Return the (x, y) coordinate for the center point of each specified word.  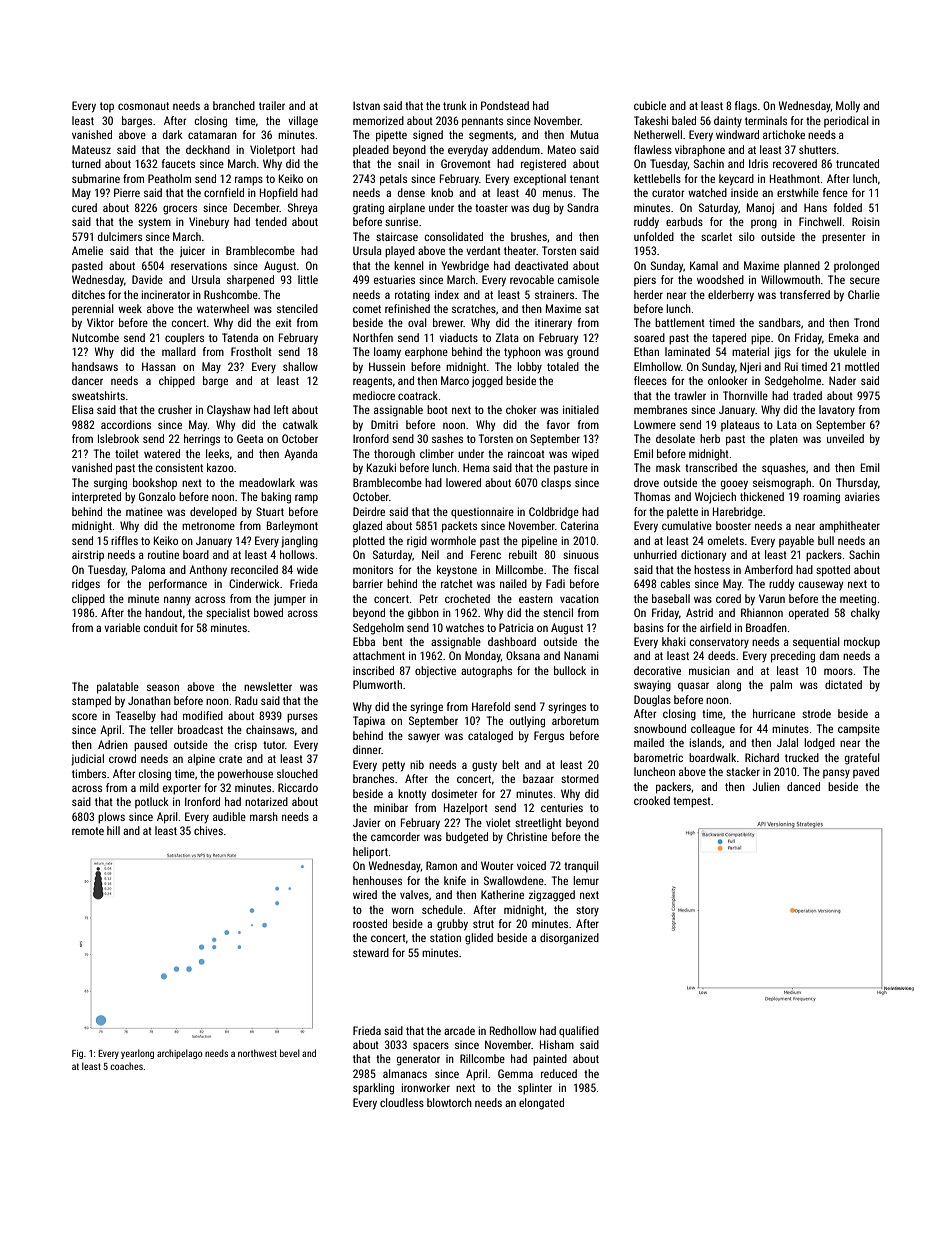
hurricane (774, 713)
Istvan (366, 105)
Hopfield (279, 194)
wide (307, 569)
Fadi (555, 583)
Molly (848, 107)
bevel (290, 1053)
